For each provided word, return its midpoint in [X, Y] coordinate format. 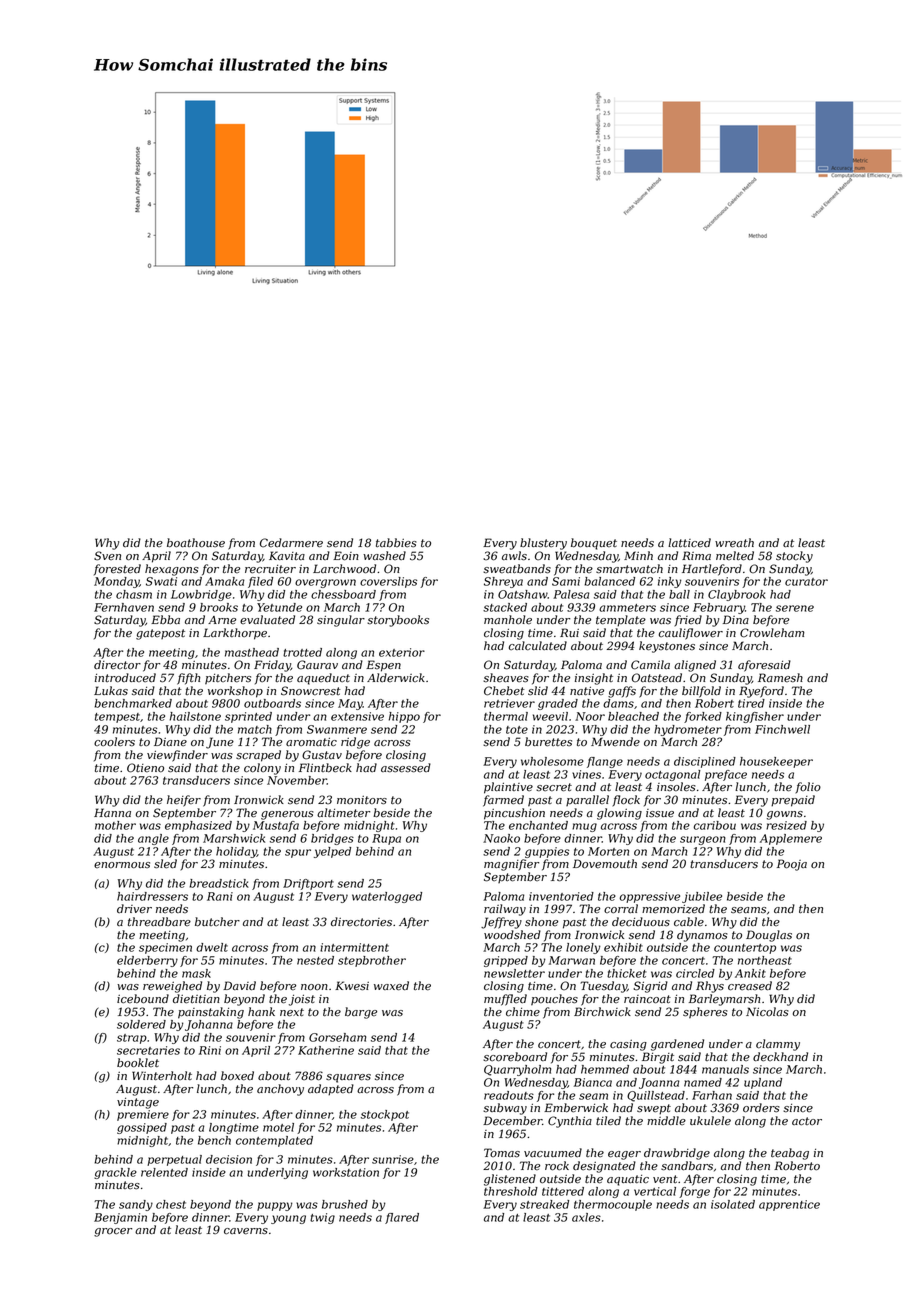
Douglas [769, 936]
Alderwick [396, 678]
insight [594, 679]
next [292, 1012]
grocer [113, 1232]
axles [586, 1217]
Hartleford [712, 570]
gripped [506, 961]
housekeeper [776, 762]
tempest [117, 718]
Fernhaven [124, 607]
